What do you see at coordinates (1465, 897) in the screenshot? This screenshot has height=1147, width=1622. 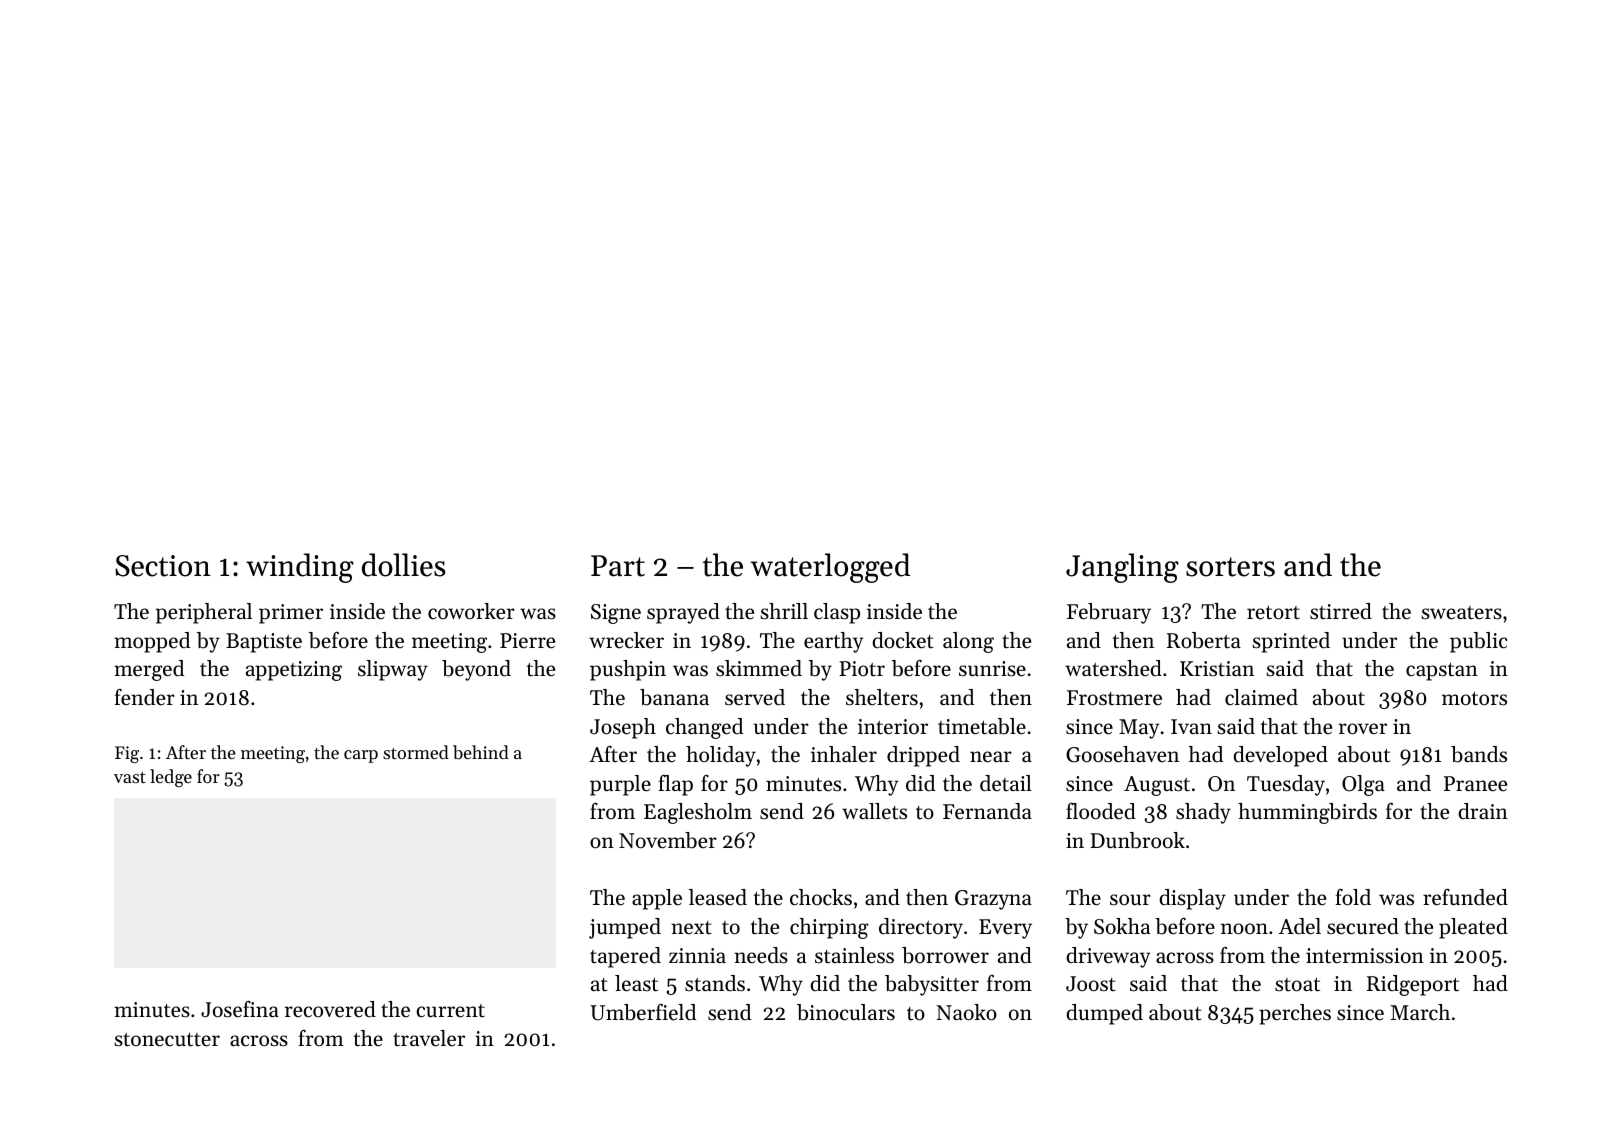 I see `refunded` at bounding box center [1465, 897].
